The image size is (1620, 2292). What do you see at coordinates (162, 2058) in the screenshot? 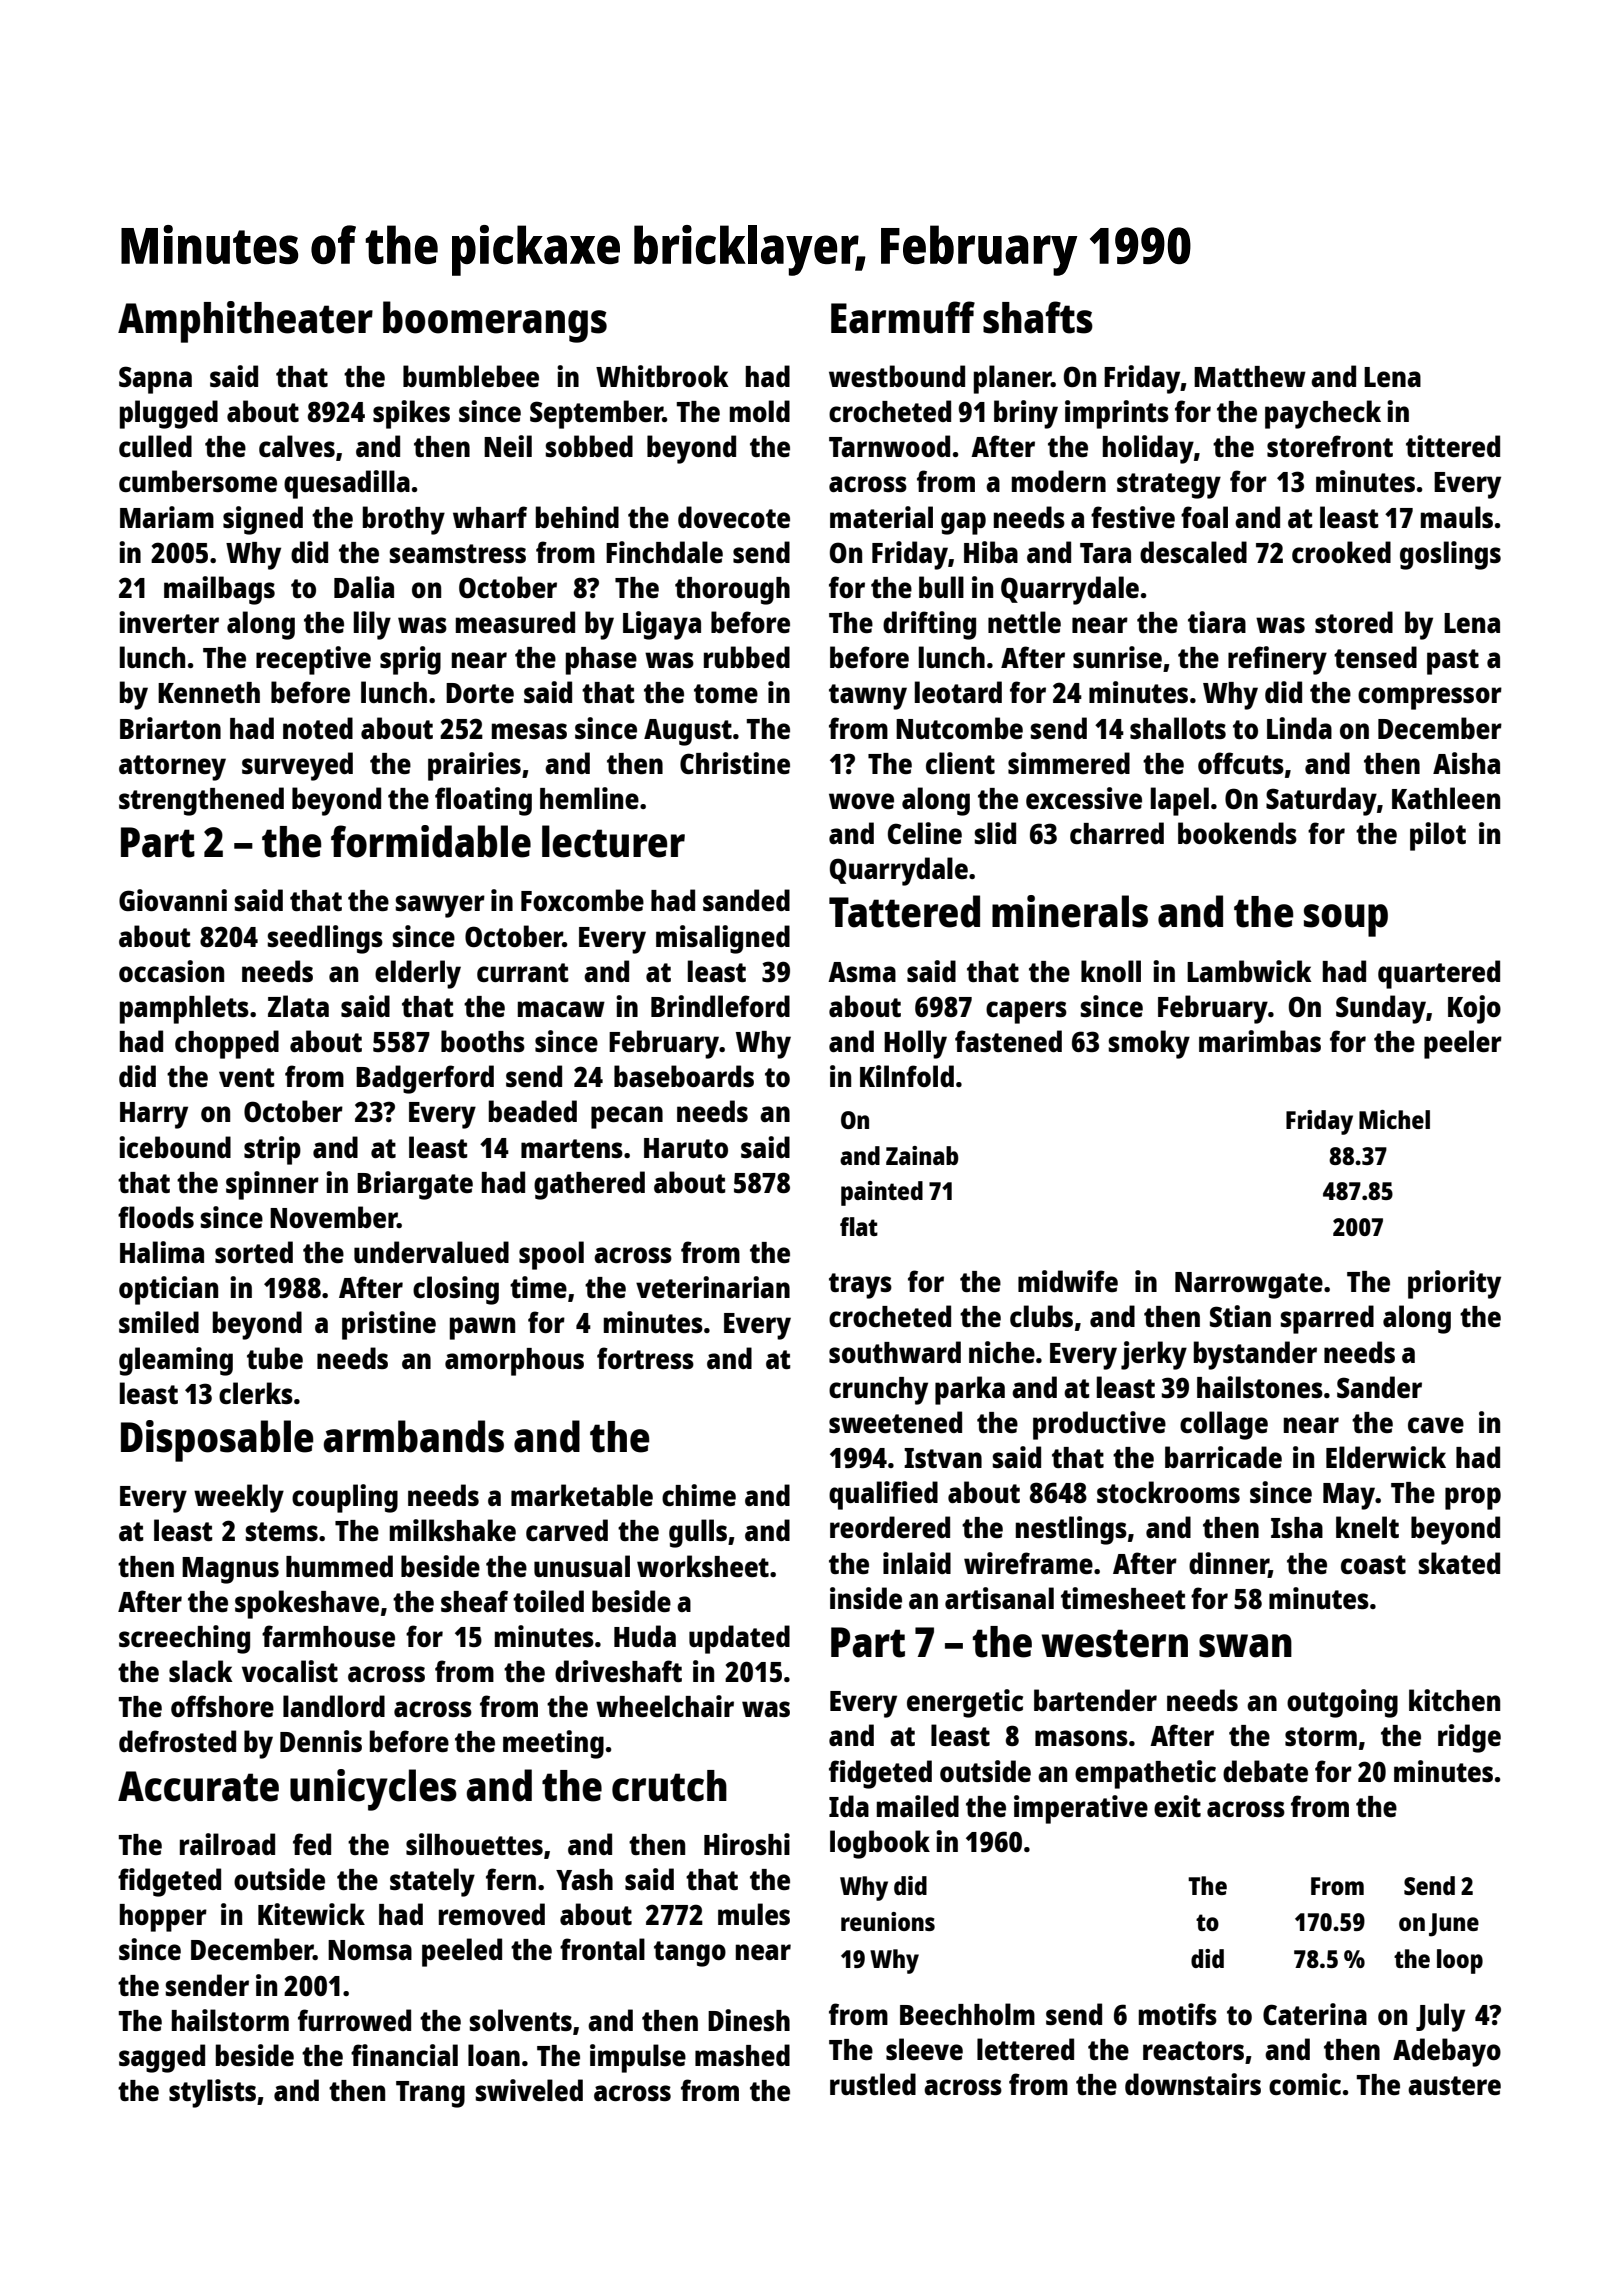
I see `sagged` at bounding box center [162, 2058].
